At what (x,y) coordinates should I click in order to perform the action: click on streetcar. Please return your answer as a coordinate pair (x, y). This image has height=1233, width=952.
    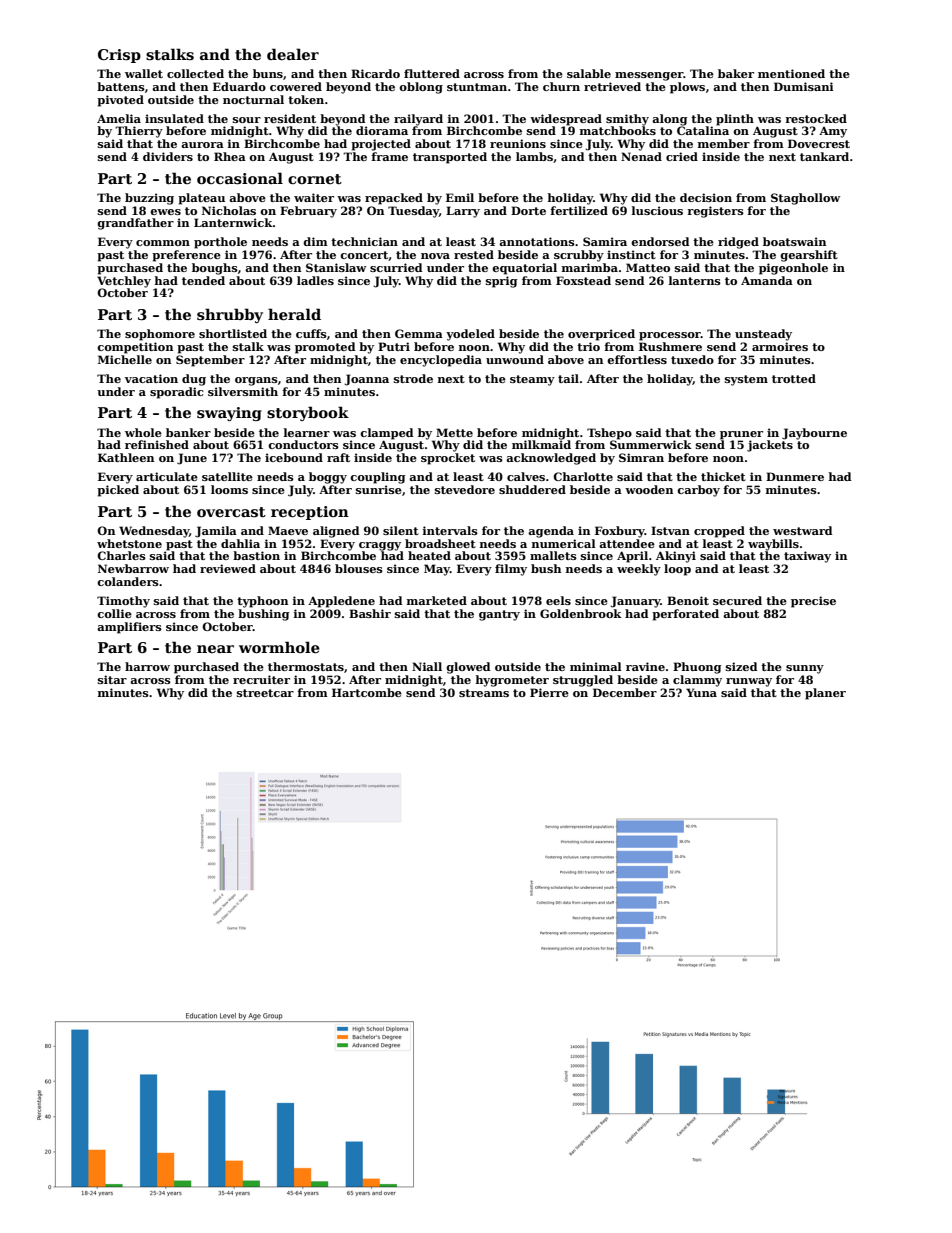
    Looking at the image, I should click on (265, 693).
